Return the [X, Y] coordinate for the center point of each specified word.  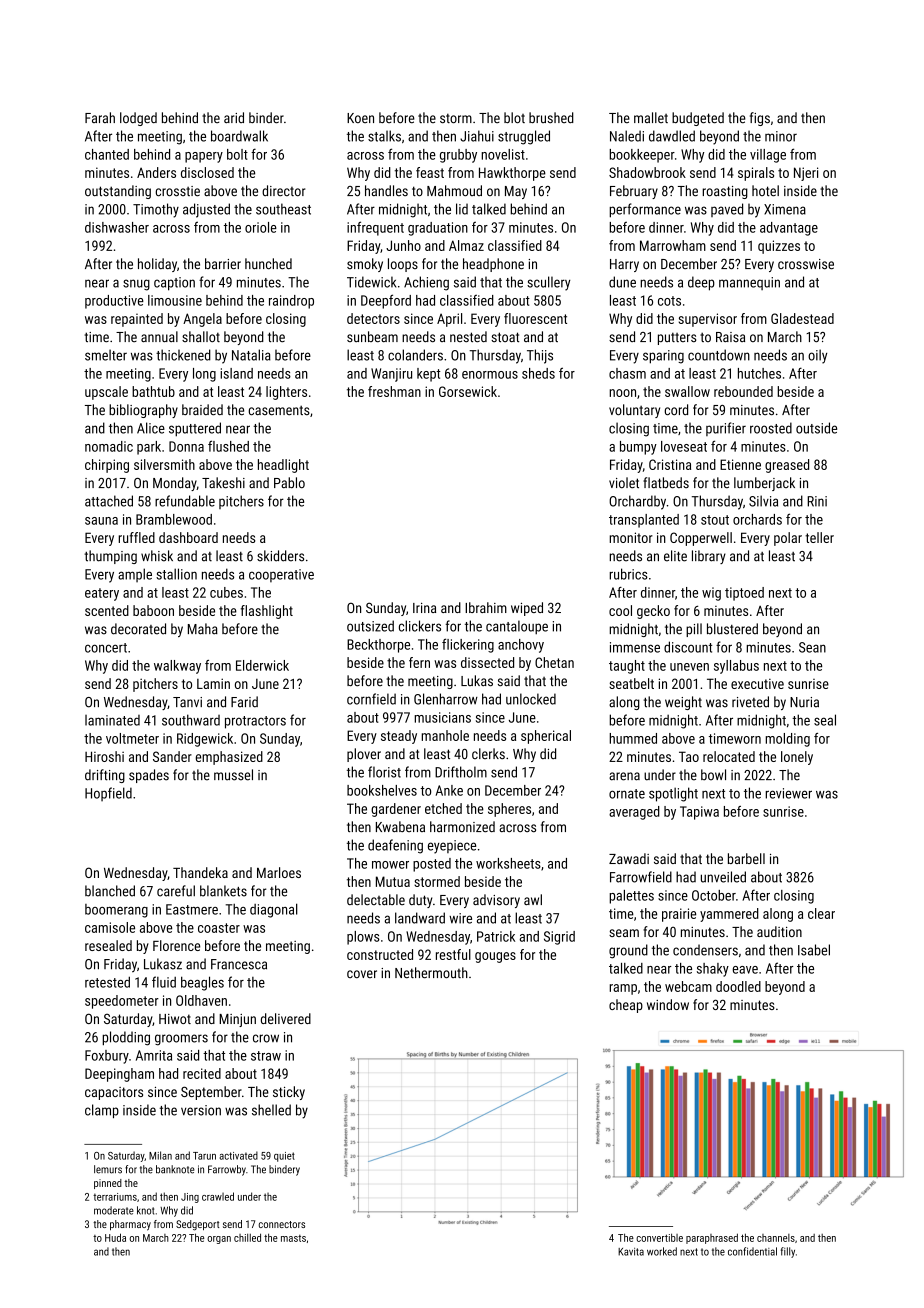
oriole [261, 227]
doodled [738, 986]
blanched [110, 891]
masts [293, 1238]
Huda [115, 1237]
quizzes [779, 247]
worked [662, 1251]
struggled [524, 137]
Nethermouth [431, 973]
